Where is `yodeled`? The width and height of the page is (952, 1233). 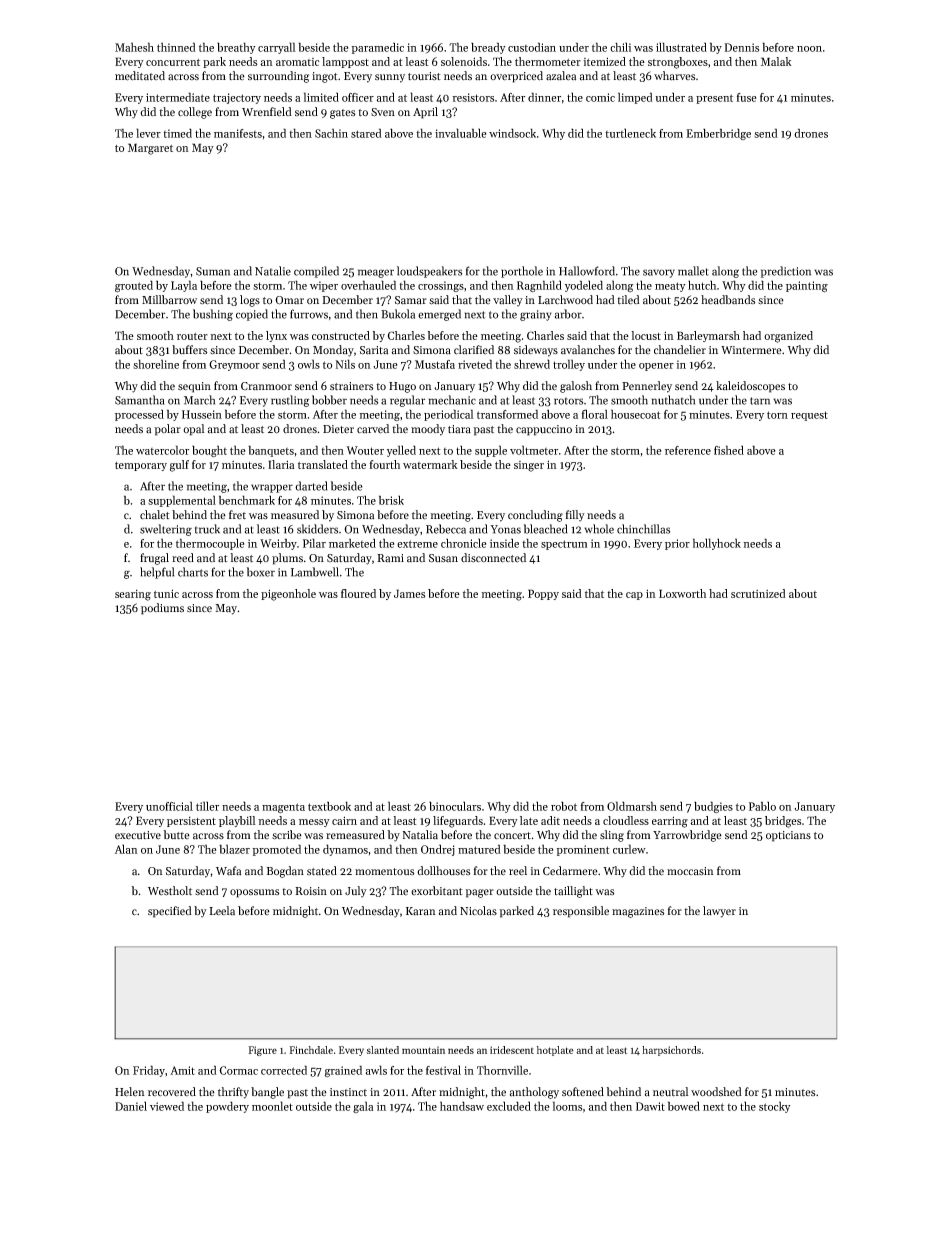
yodeled is located at coordinates (584, 286).
